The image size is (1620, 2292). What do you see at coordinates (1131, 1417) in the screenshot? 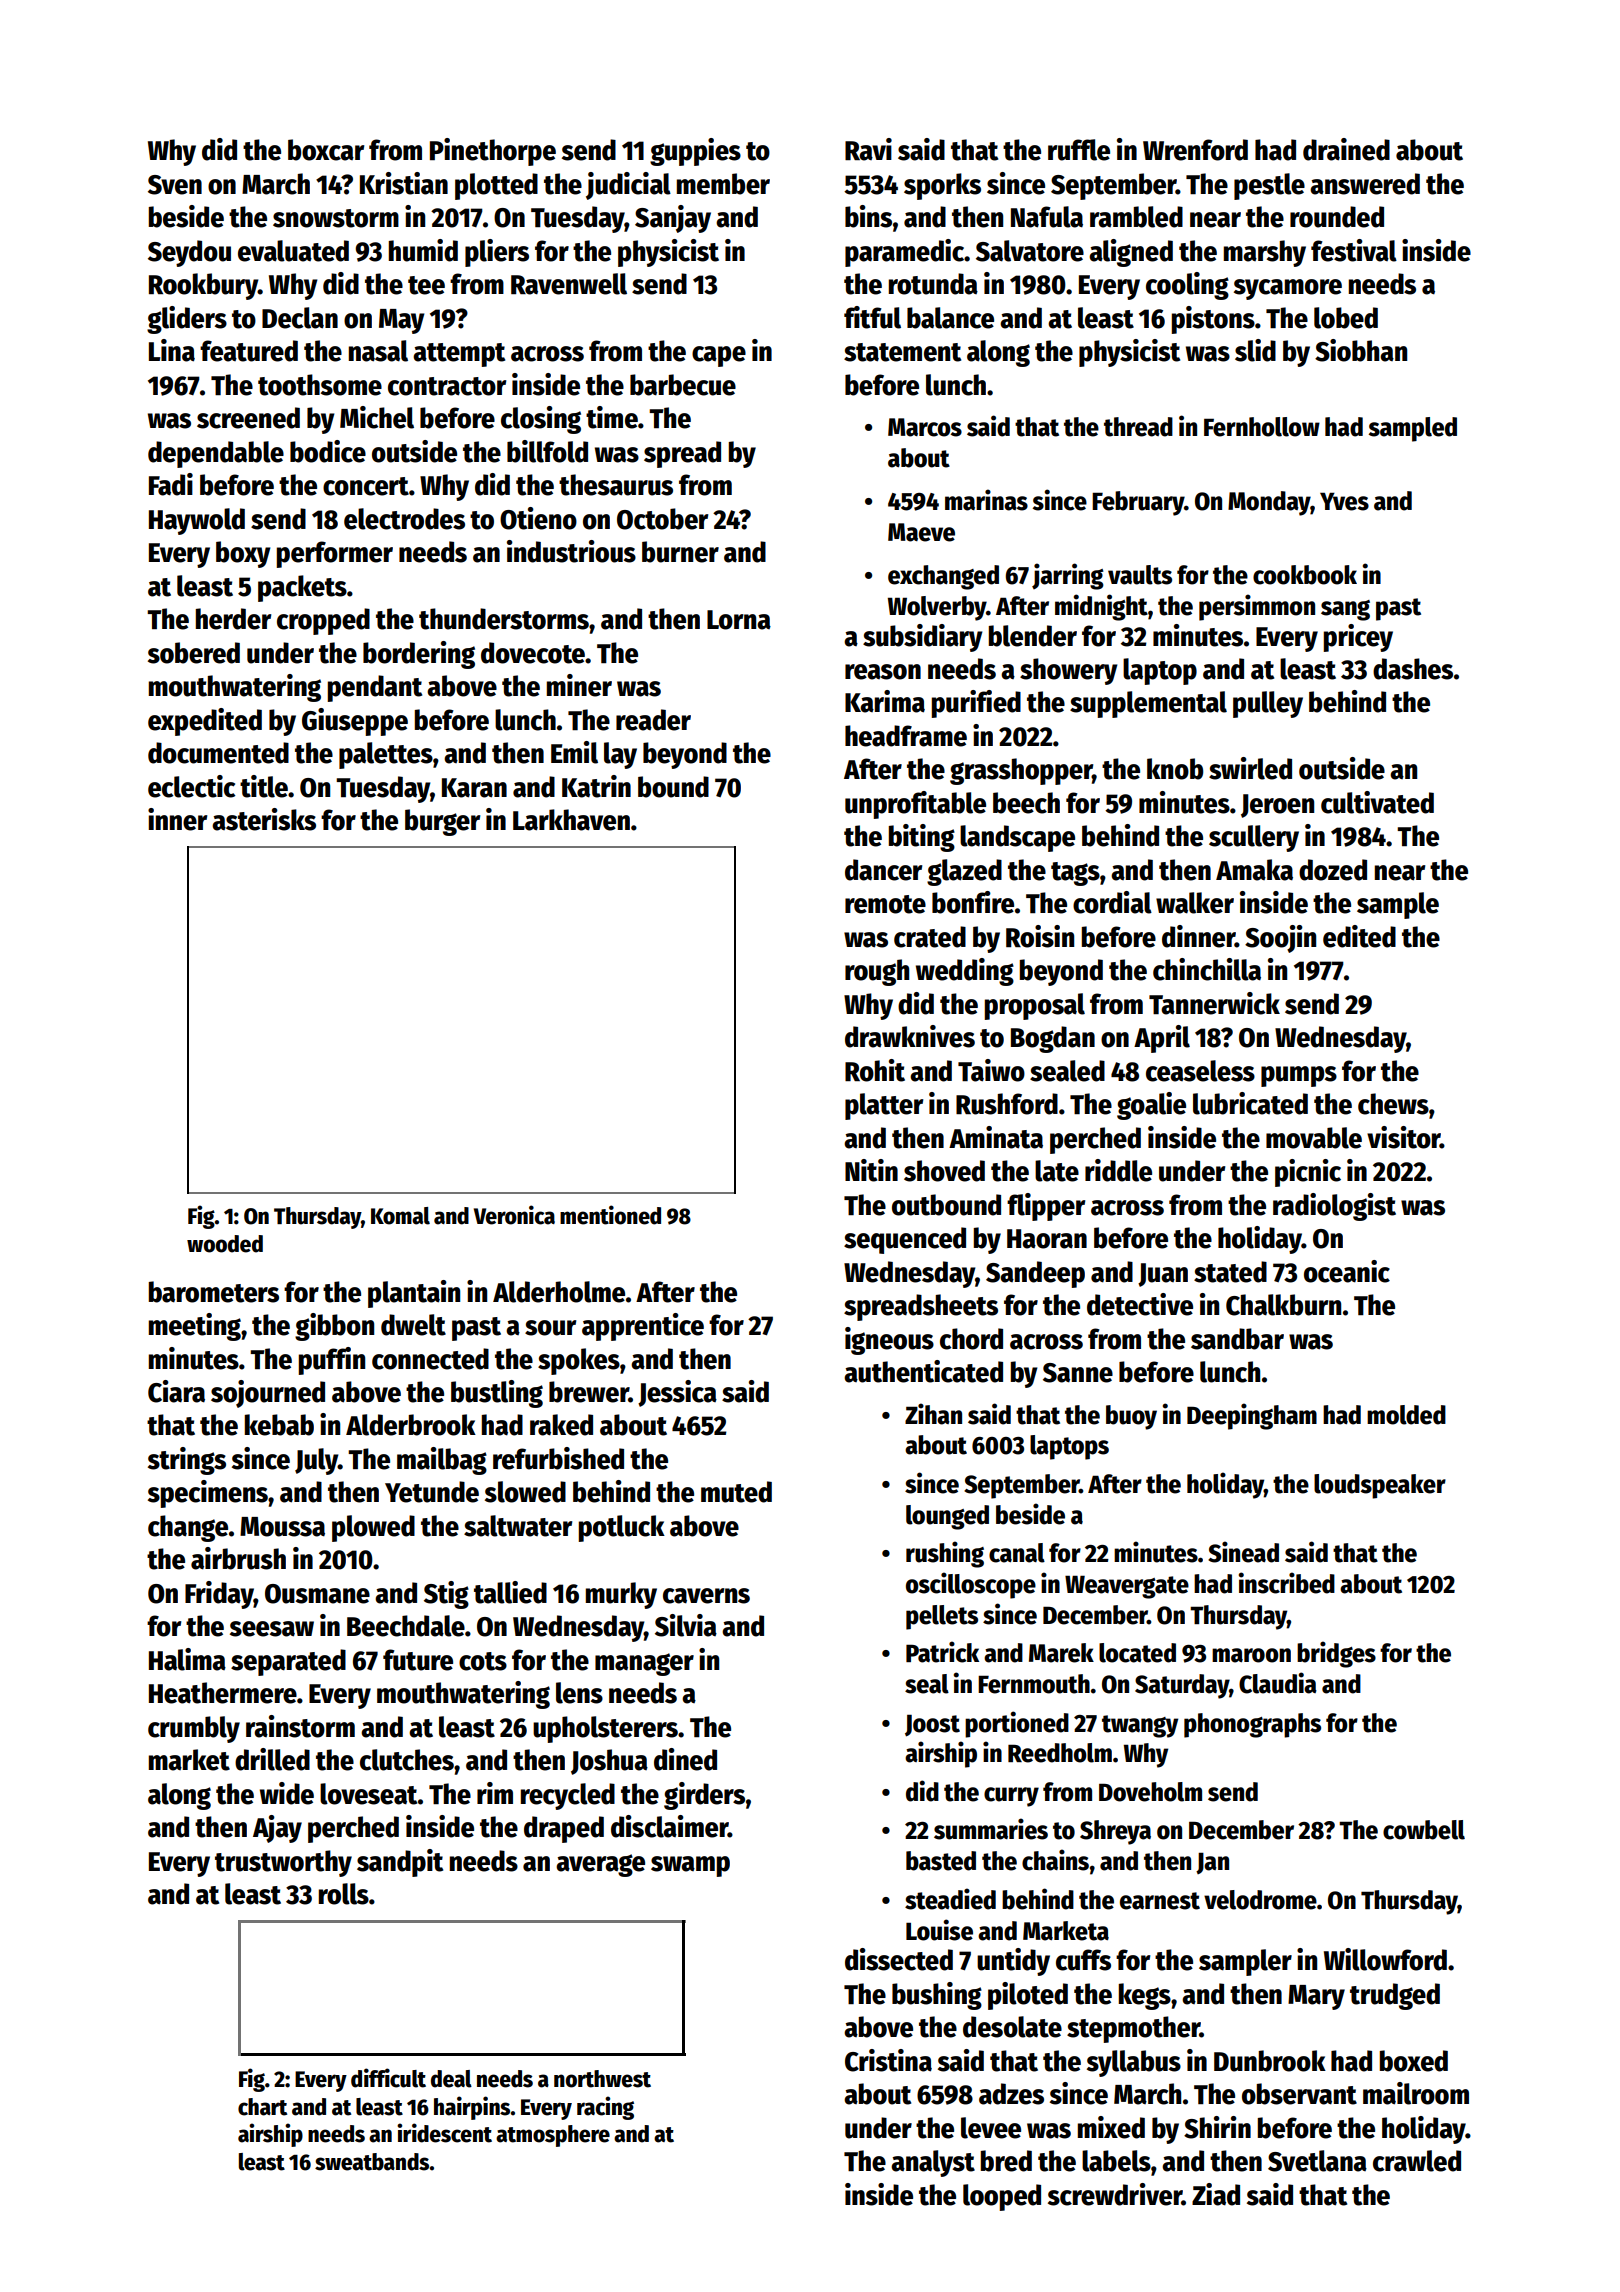
I see `buoy` at bounding box center [1131, 1417].
